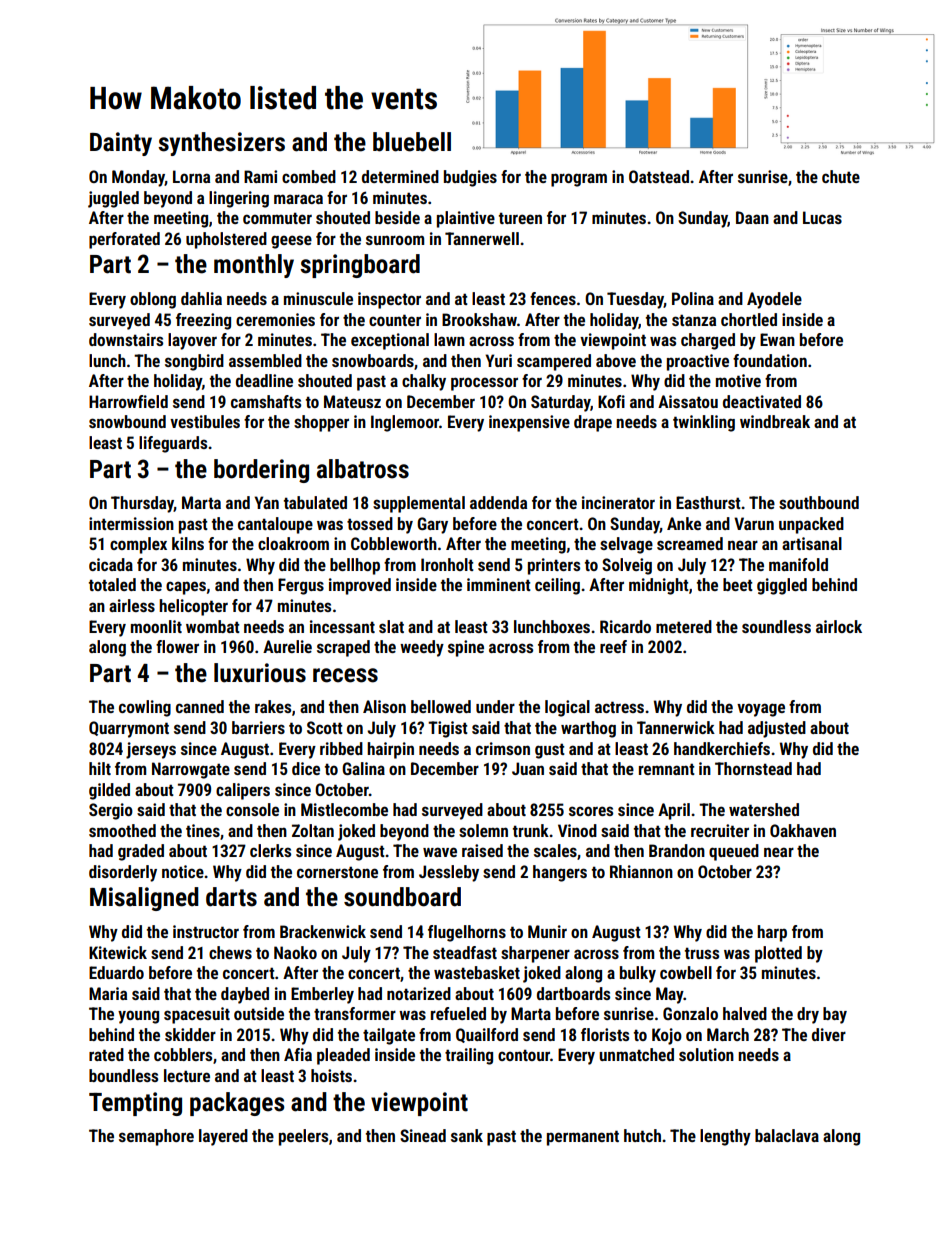 The image size is (952, 1233). What do you see at coordinates (841, 176) in the screenshot?
I see `chute` at bounding box center [841, 176].
